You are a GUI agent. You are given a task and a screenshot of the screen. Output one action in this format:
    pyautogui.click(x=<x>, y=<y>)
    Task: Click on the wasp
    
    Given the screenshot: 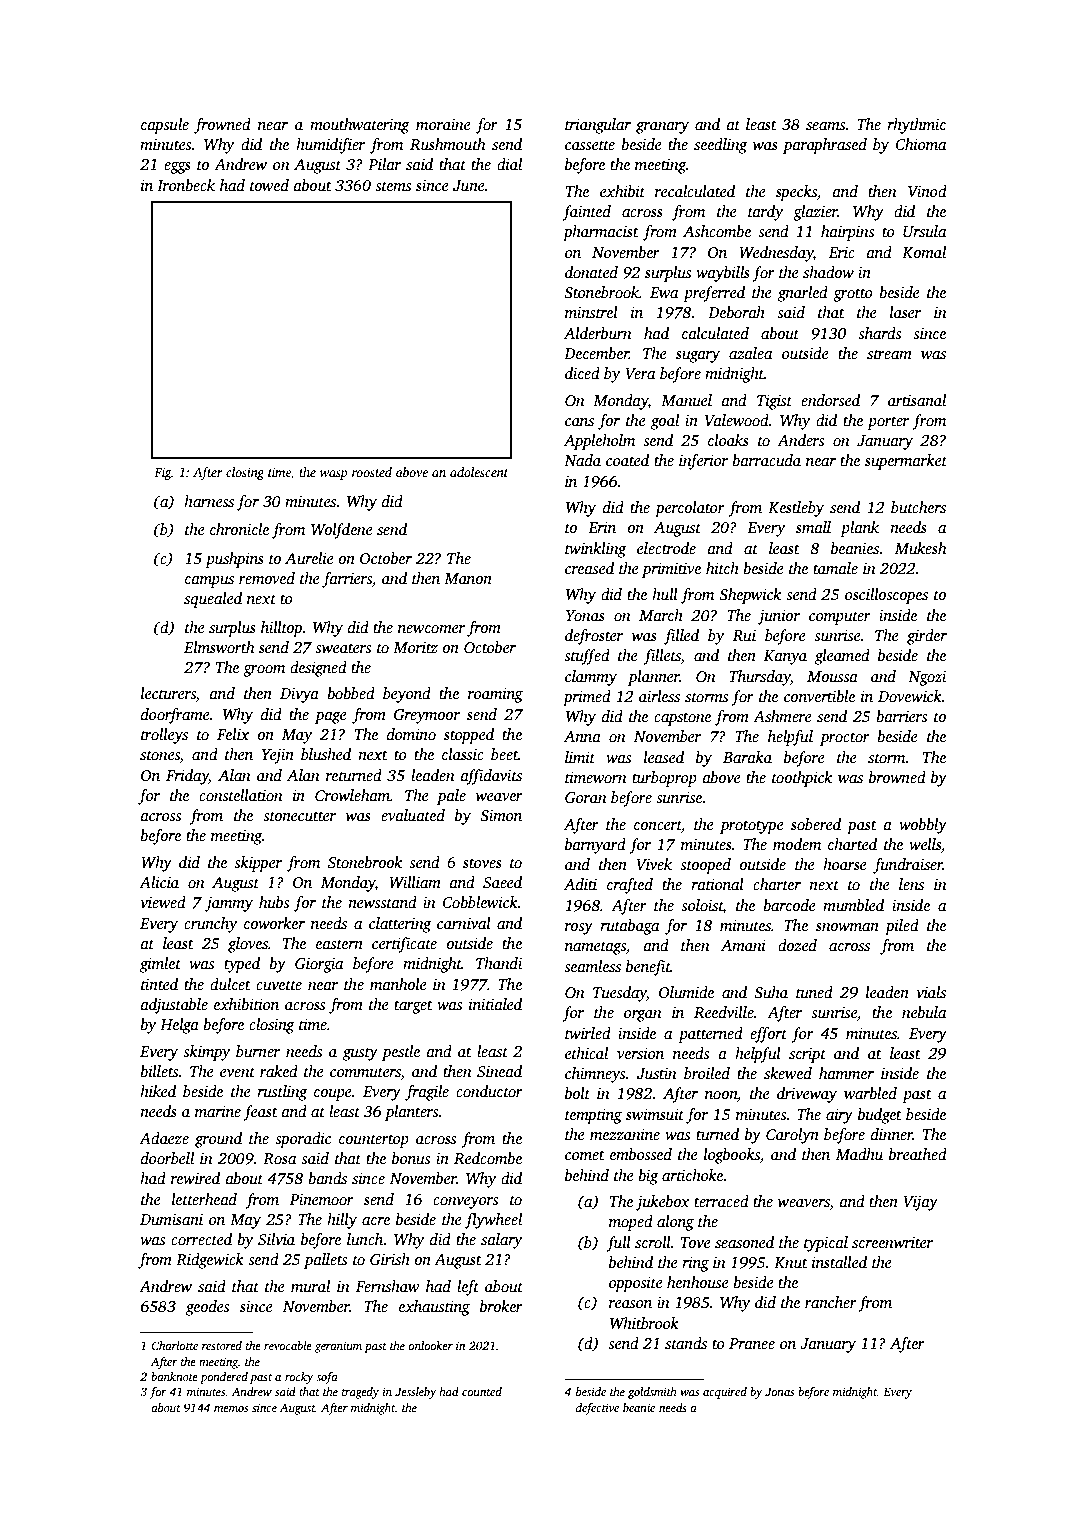 What is the action you would take?
    pyautogui.click(x=334, y=475)
